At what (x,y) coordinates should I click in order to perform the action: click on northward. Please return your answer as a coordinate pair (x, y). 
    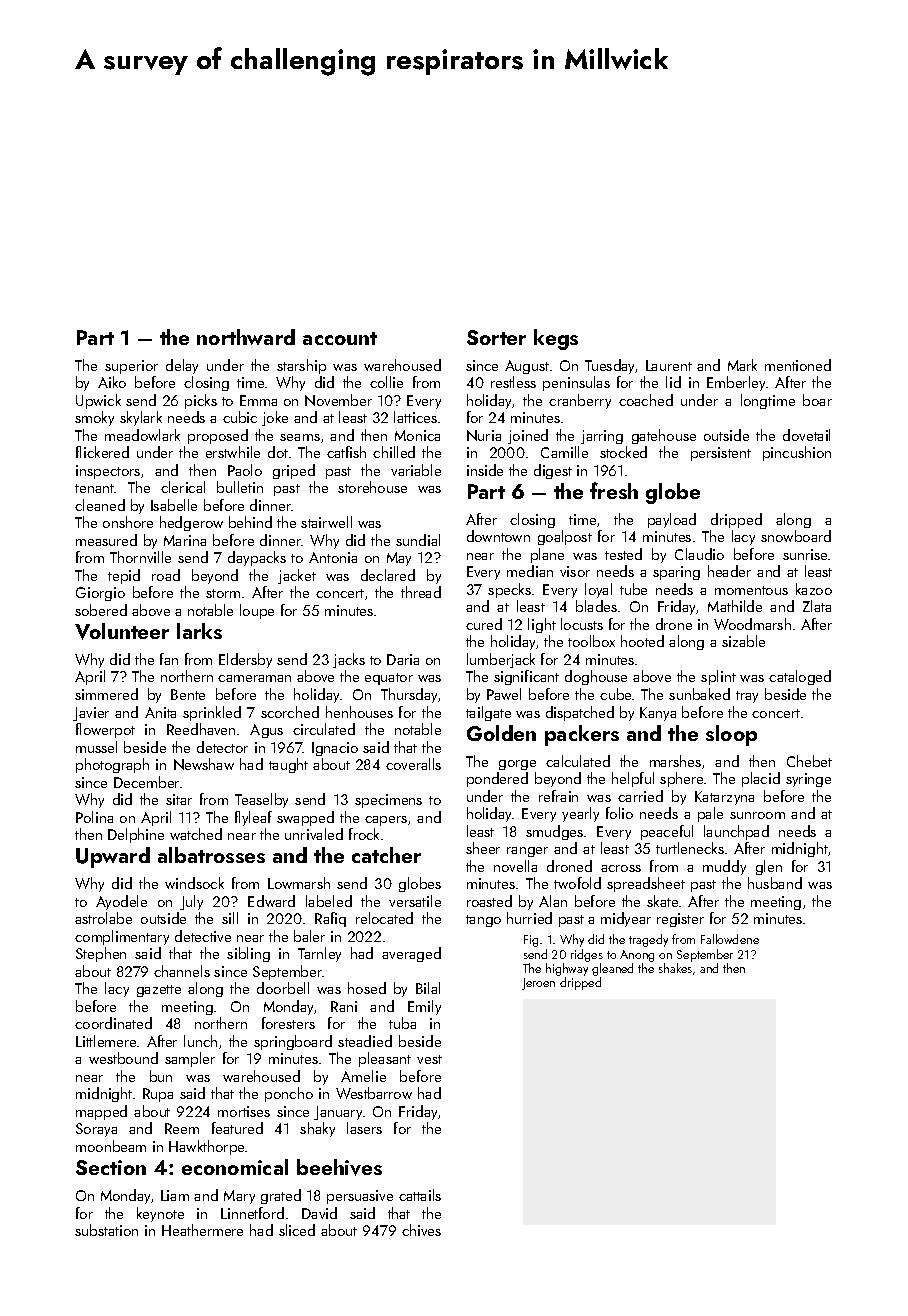
    Looking at the image, I should click on (246, 337).
